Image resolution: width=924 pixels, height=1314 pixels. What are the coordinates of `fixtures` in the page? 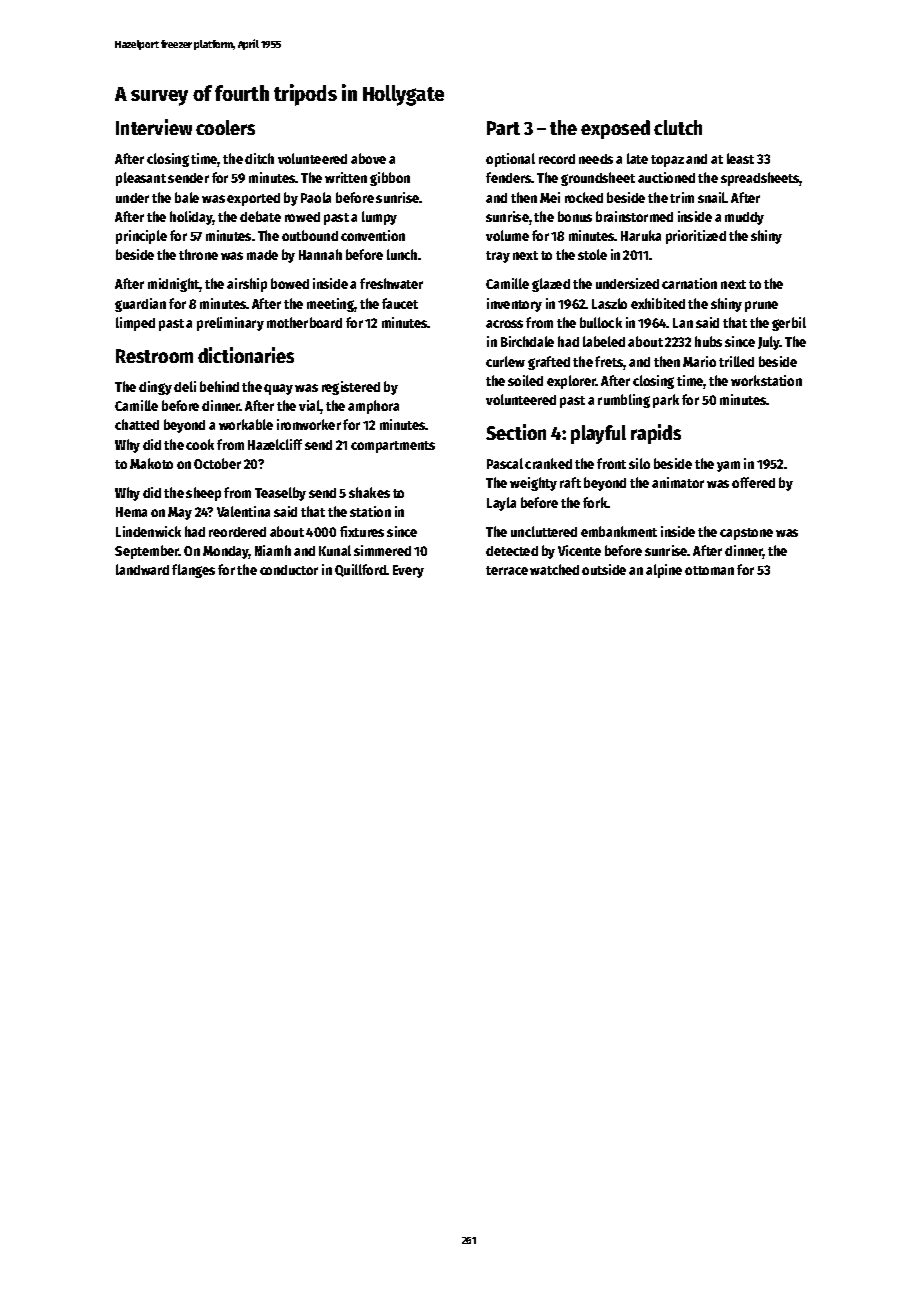 It's located at (362, 531).
